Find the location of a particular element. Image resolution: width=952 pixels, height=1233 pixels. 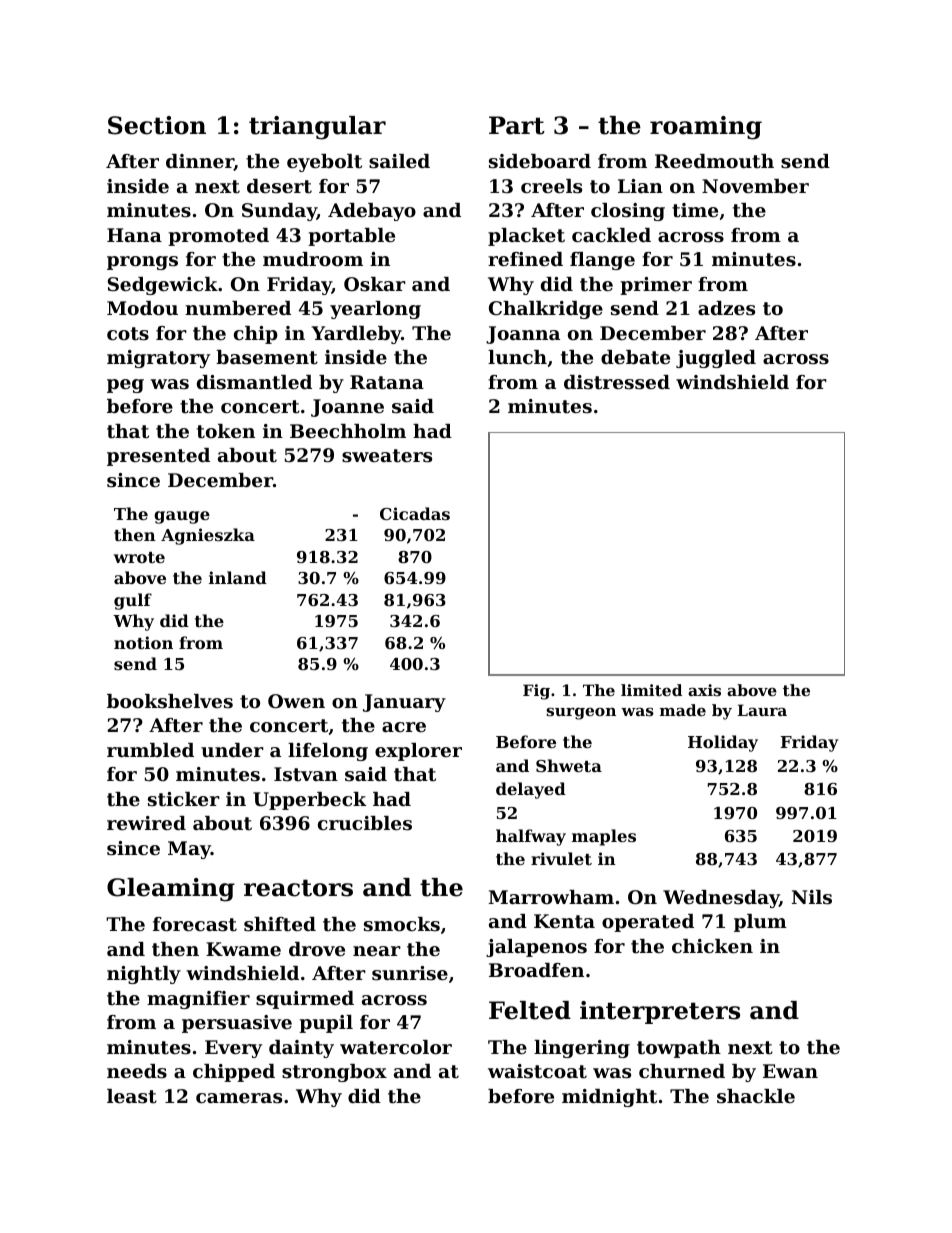

roaming is located at coordinates (706, 128).
